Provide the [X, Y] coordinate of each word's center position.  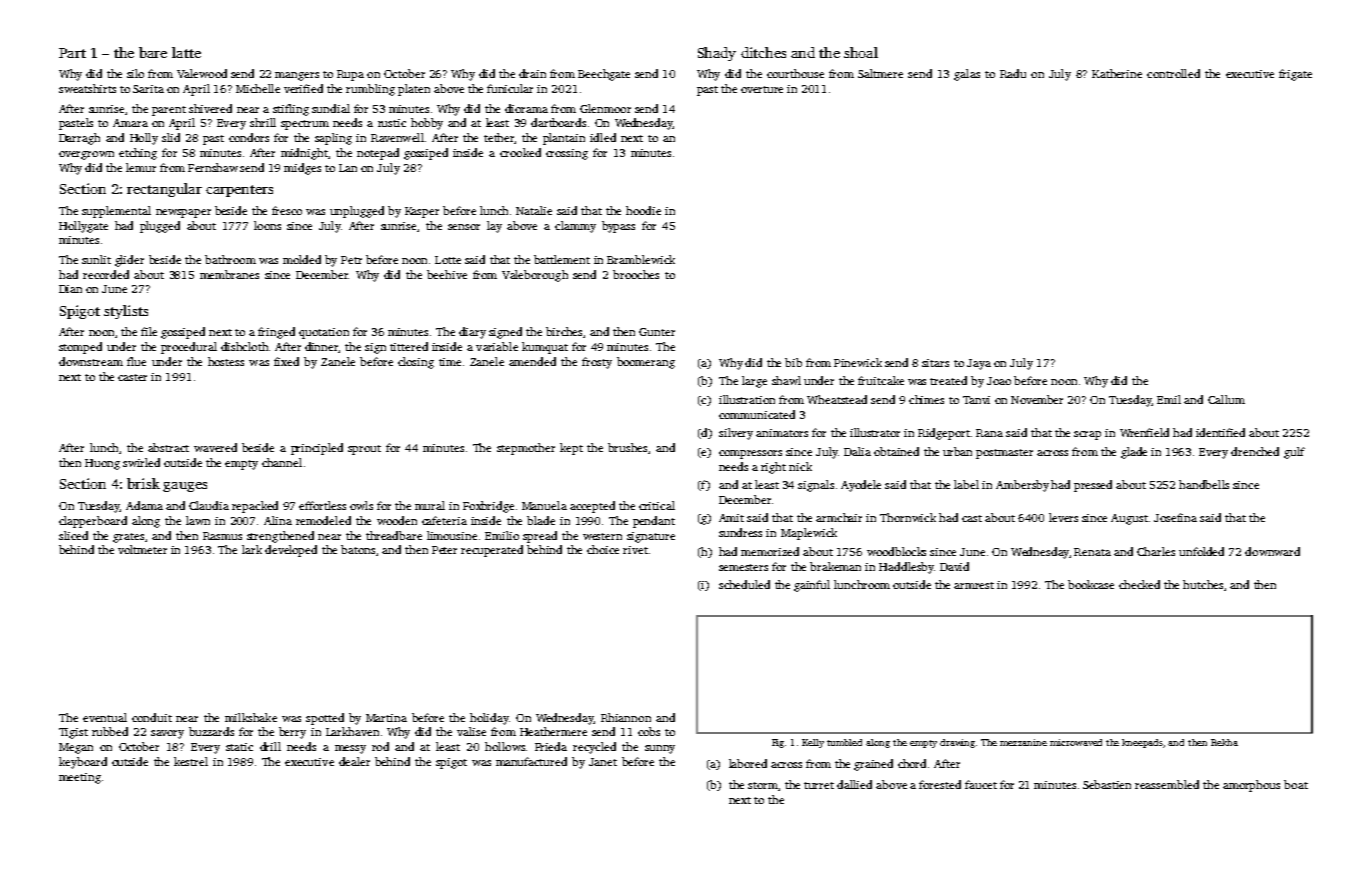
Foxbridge [488, 507]
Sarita [148, 89]
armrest [974, 585]
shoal [861, 52]
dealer [354, 761]
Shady [717, 54]
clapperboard [93, 522]
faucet [981, 784]
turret [819, 785]
